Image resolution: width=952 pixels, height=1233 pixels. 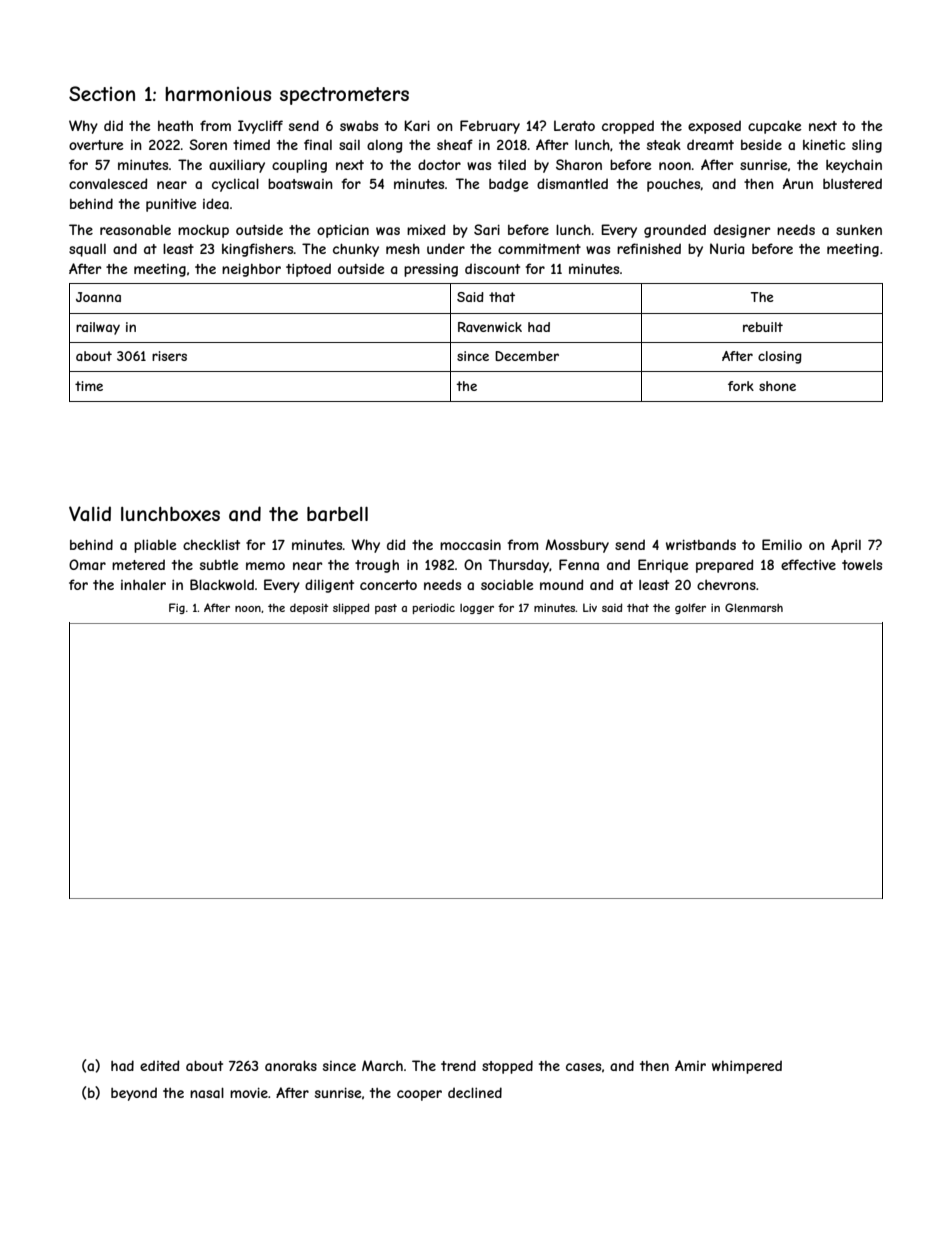 I want to click on sheaf, so click(x=455, y=144).
